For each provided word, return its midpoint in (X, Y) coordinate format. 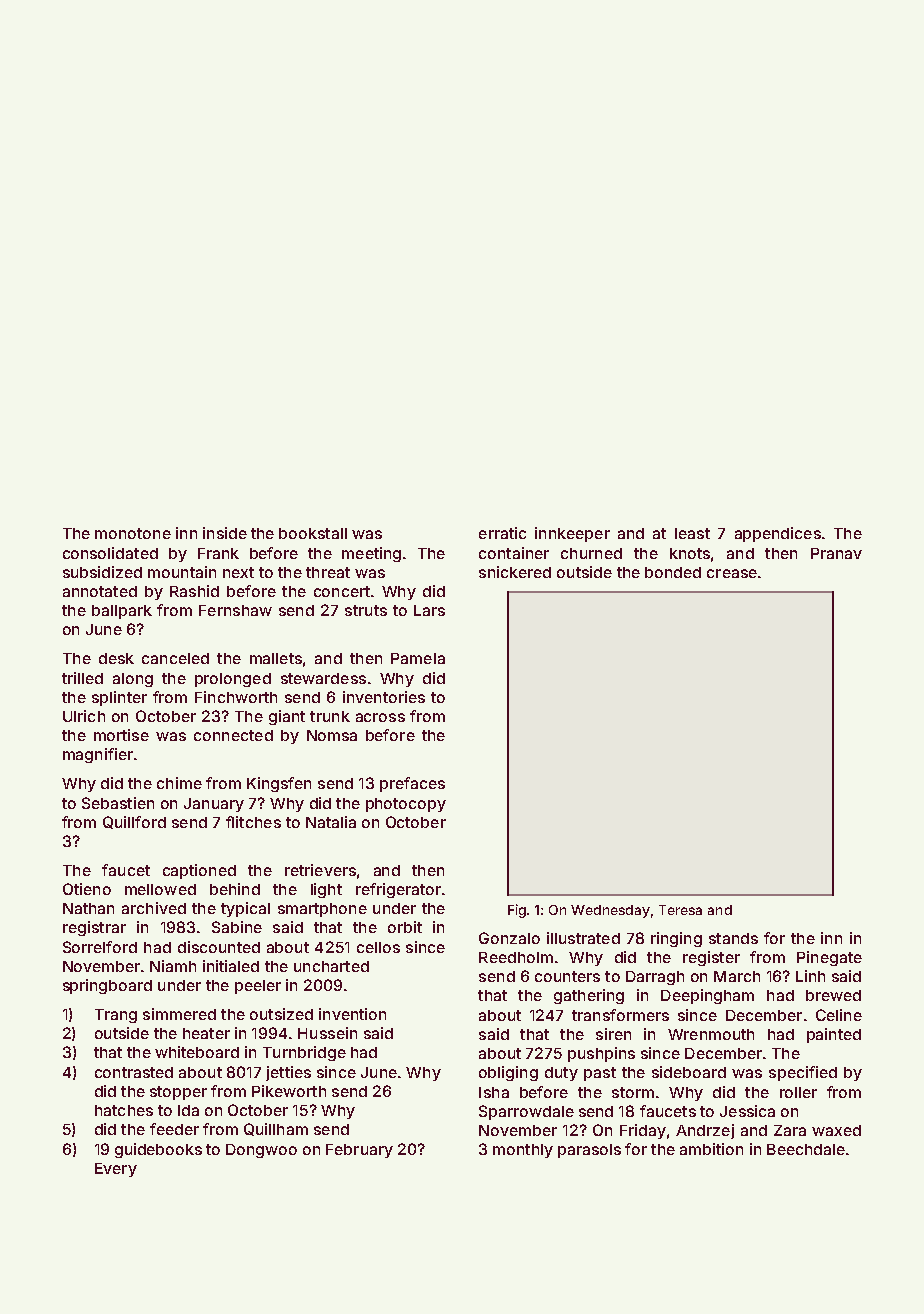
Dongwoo (261, 1151)
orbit (405, 927)
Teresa (680, 910)
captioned (199, 871)
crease (732, 573)
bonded (673, 572)
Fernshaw (235, 610)
